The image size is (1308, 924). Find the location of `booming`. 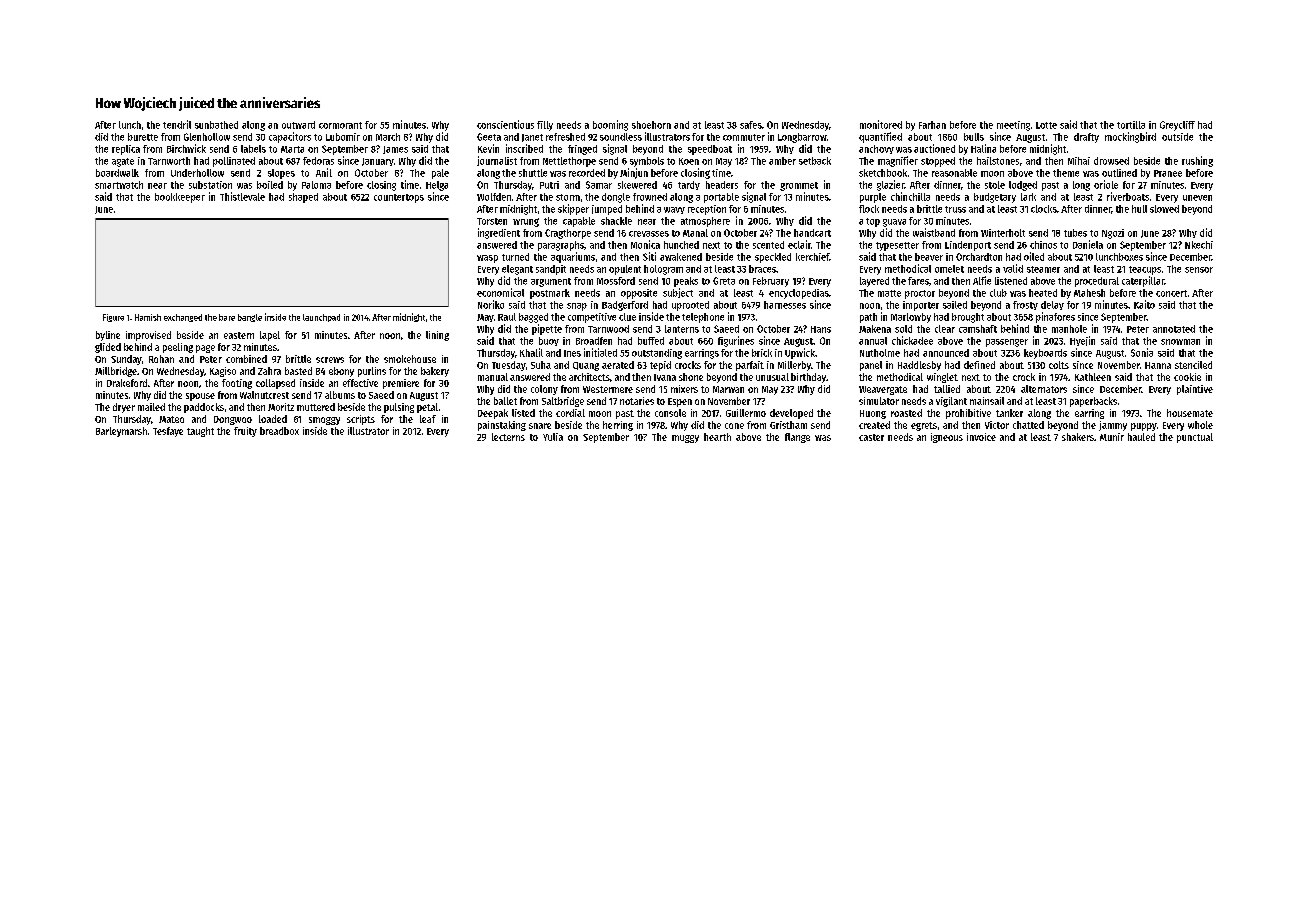

booming is located at coordinates (610, 125).
